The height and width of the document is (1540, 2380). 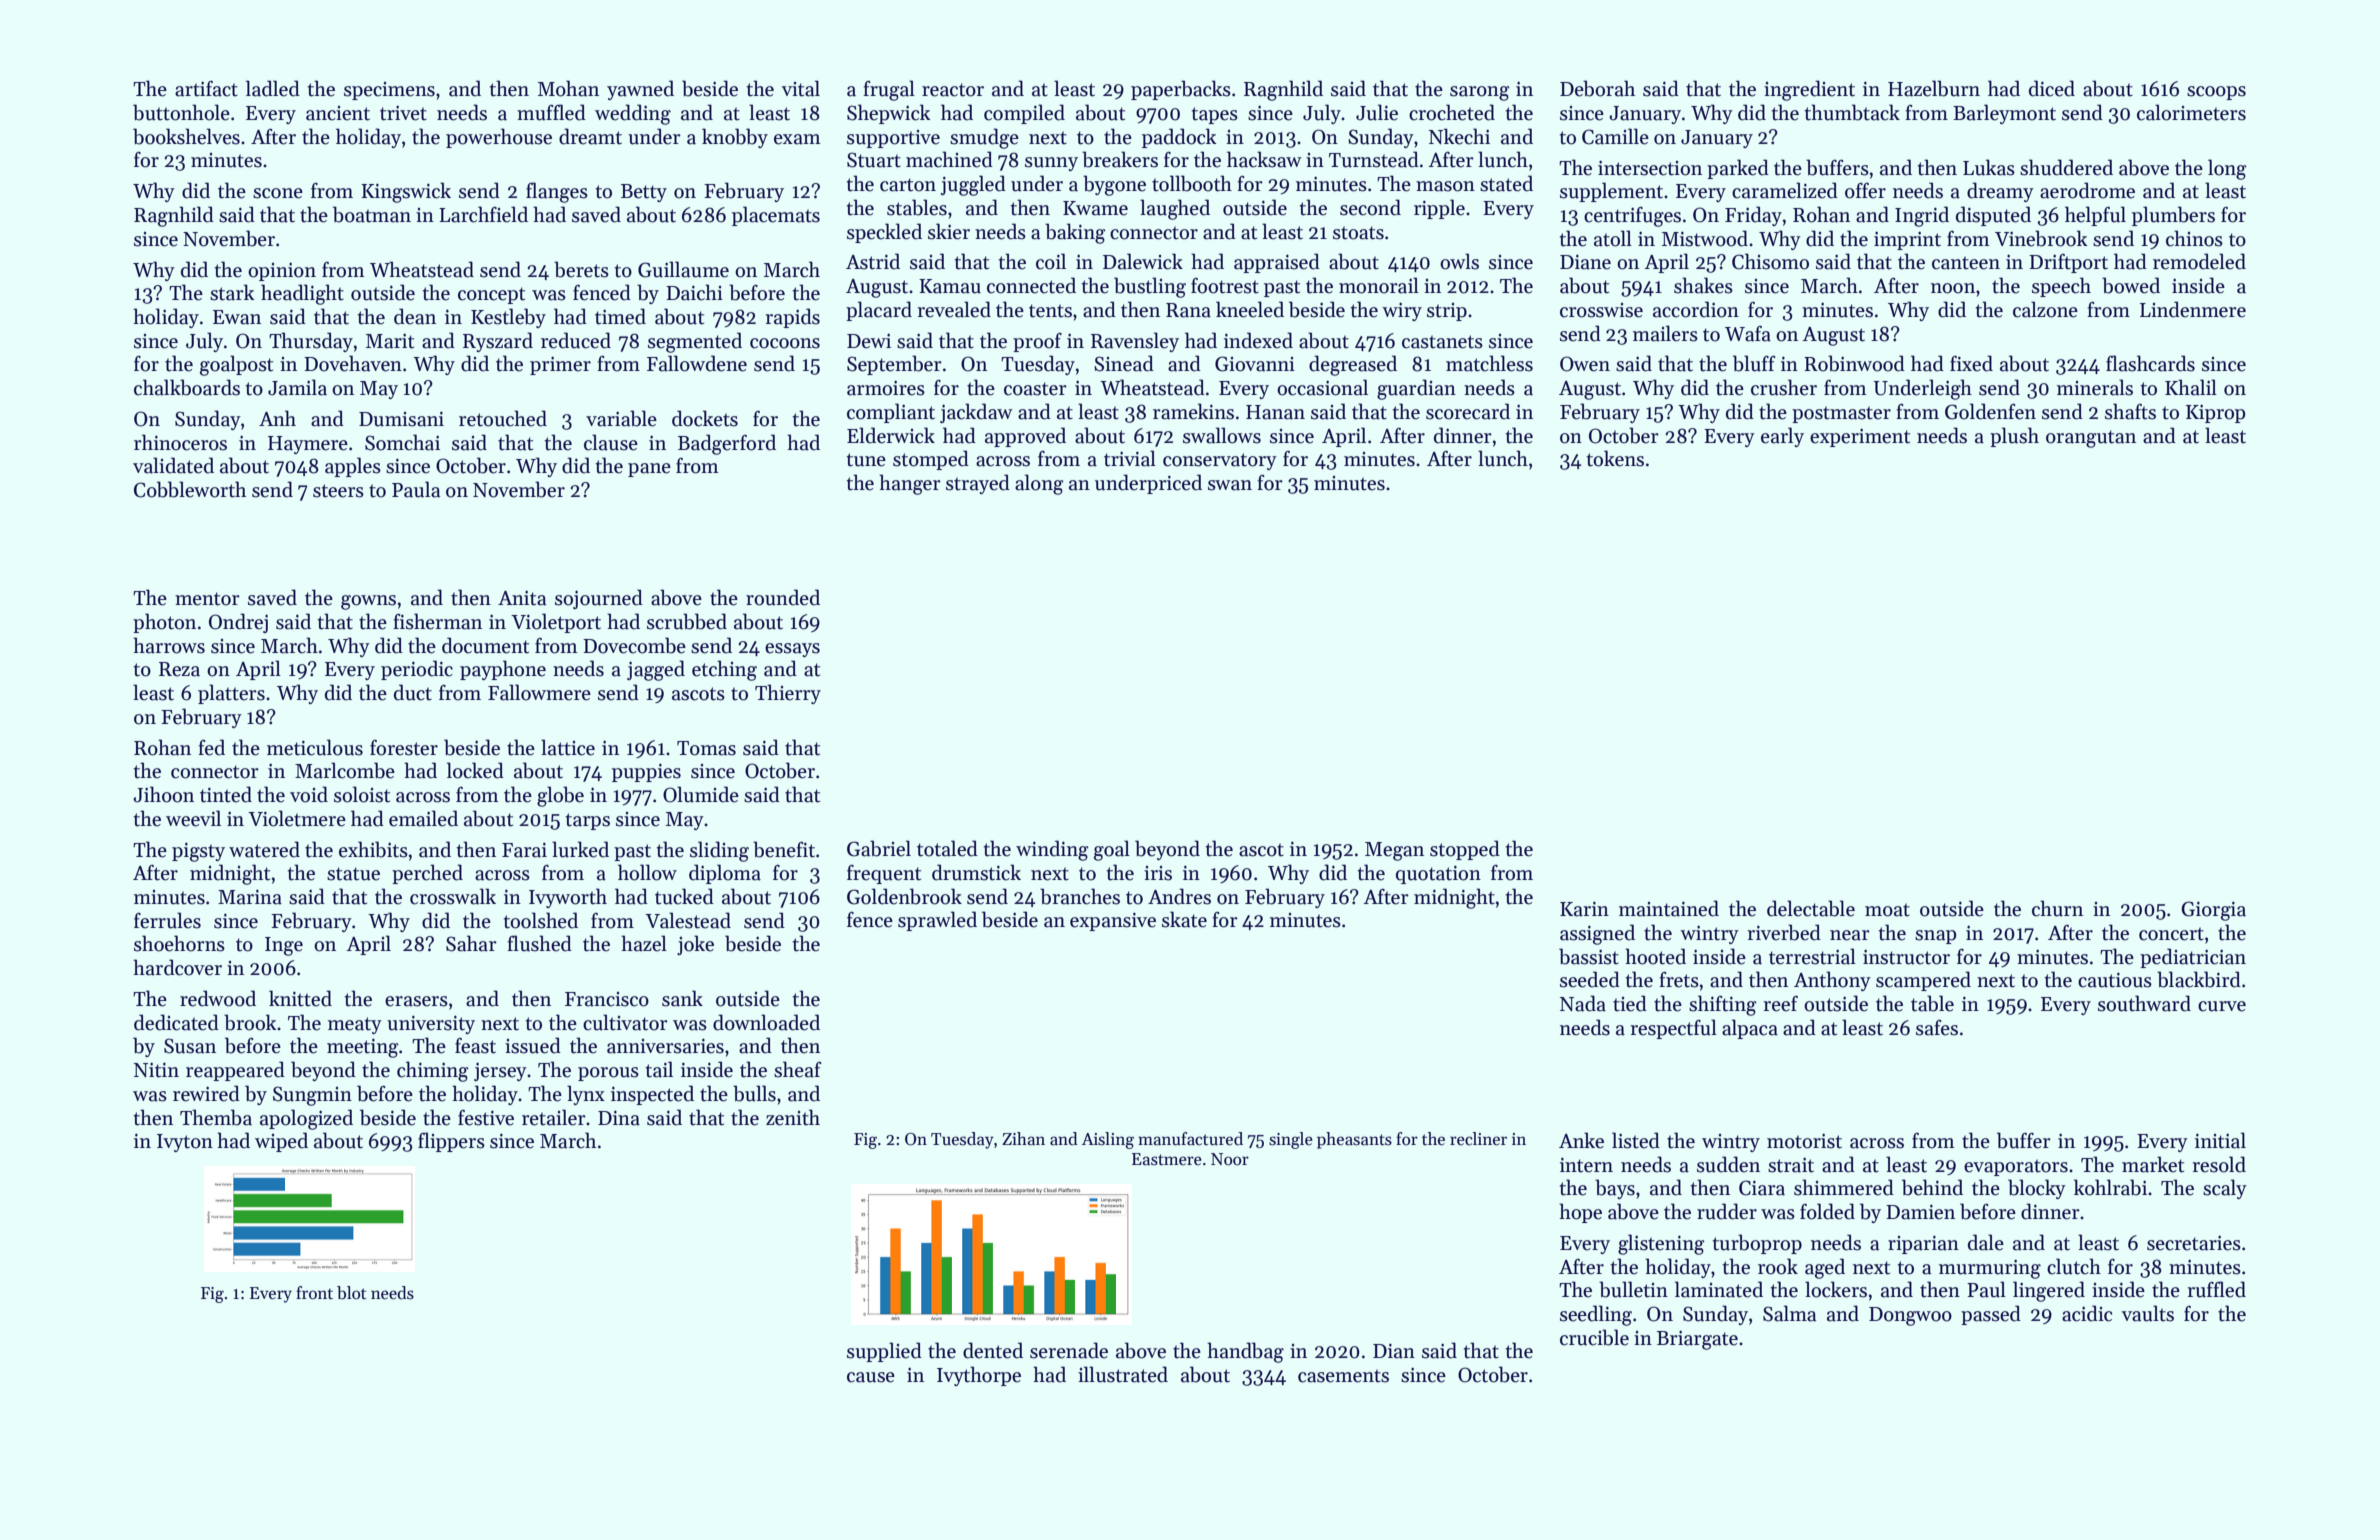 What do you see at coordinates (652, 1095) in the document?
I see `inspected` at bounding box center [652, 1095].
